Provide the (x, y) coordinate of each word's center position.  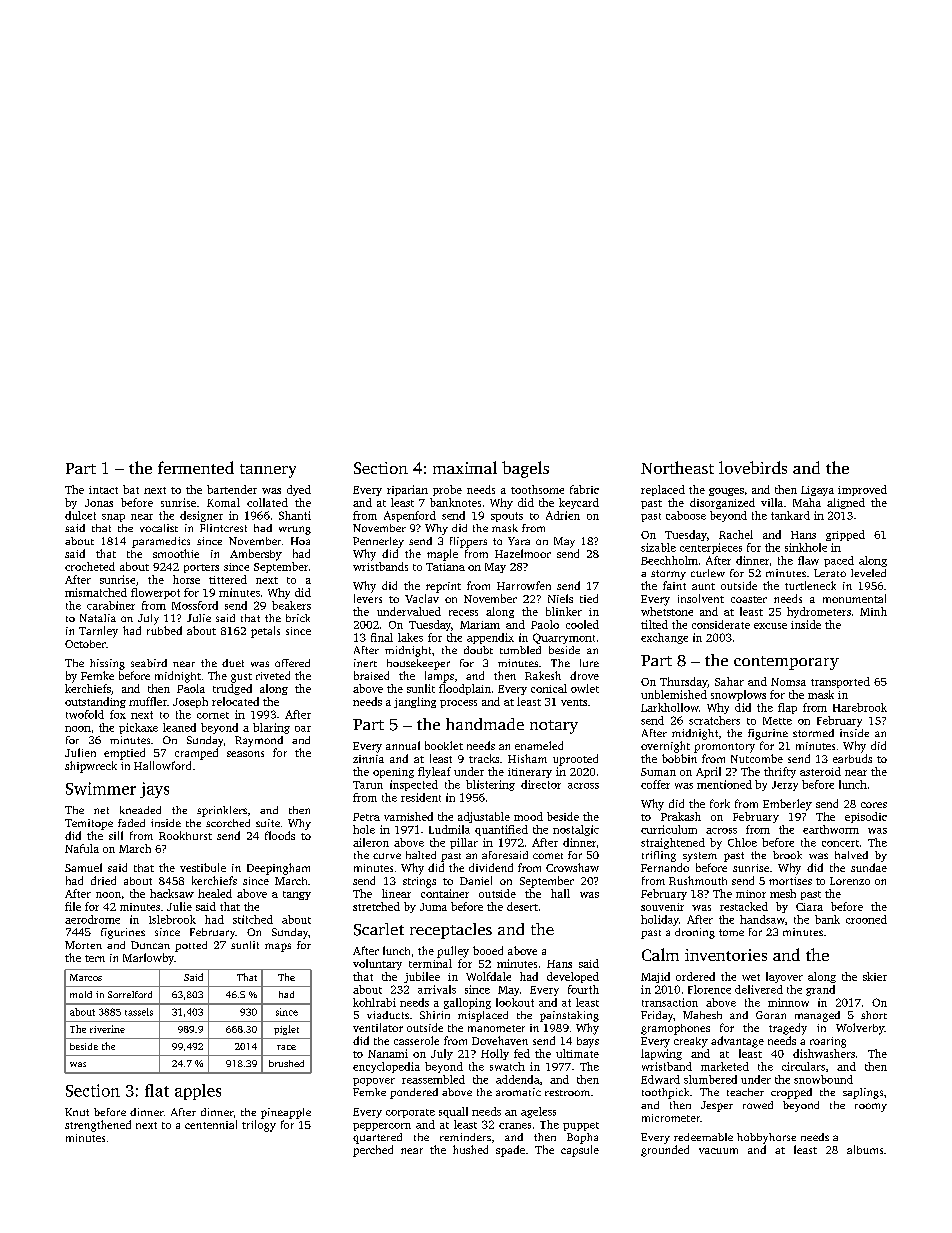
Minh (873, 611)
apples (198, 1092)
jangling (415, 702)
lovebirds (753, 467)
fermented (196, 467)
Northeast (677, 467)
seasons (245, 754)
